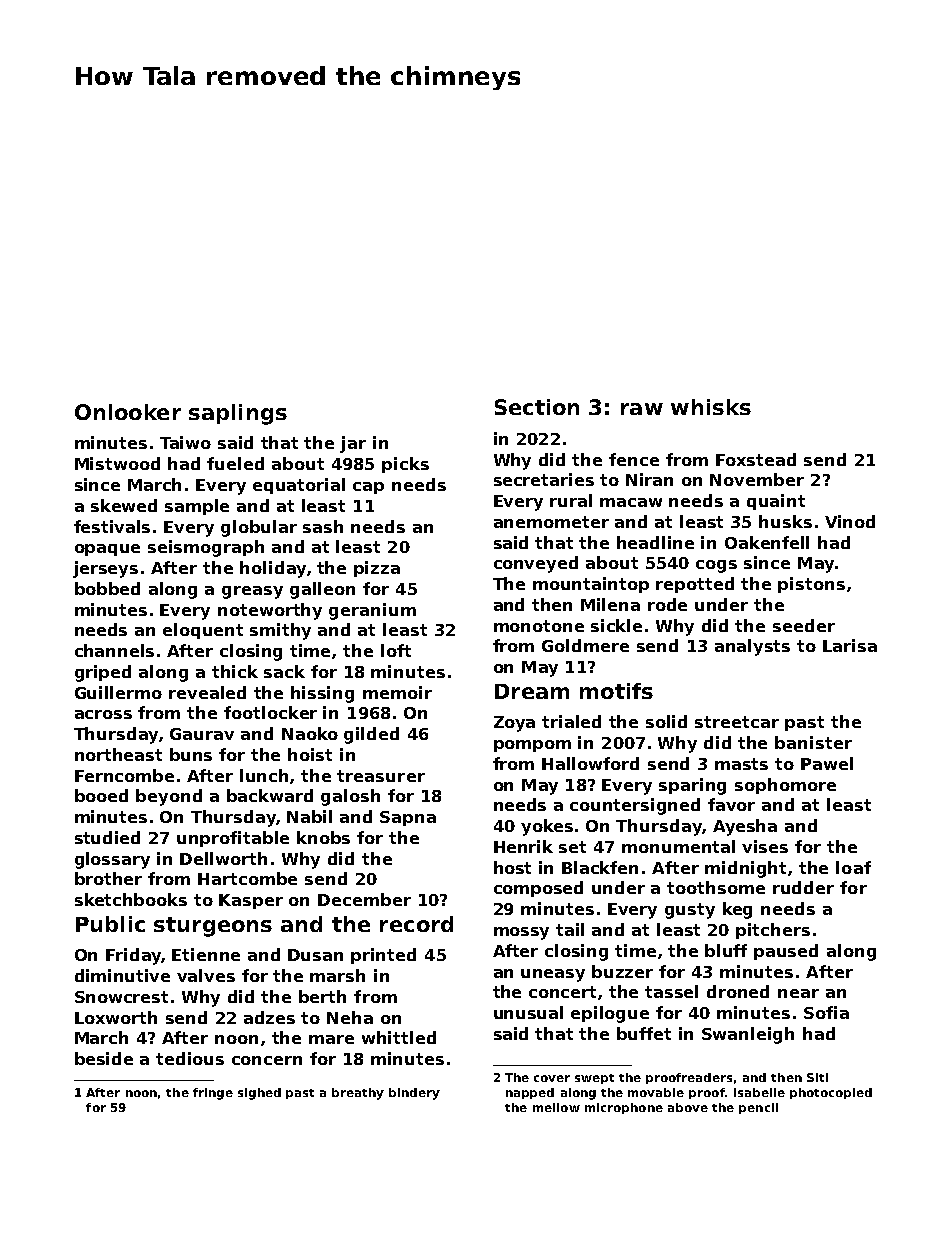 This screenshot has height=1233, width=952. What do you see at coordinates (396, 650) in the screenshot?
I see `loft` at bounding box center [396, 650].
